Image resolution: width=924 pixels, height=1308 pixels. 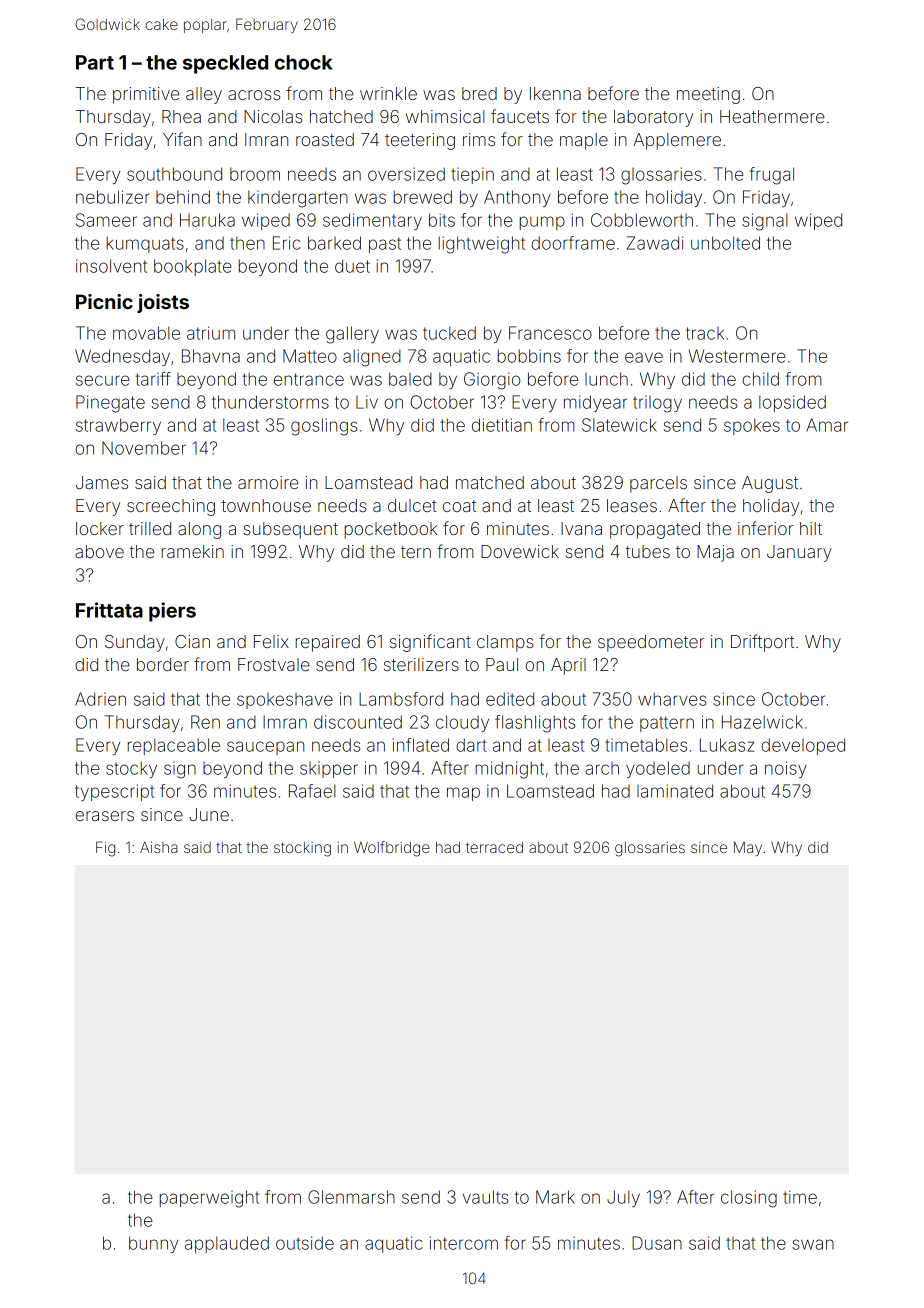 I want to click on armoire, so click(x=268, y=482).
